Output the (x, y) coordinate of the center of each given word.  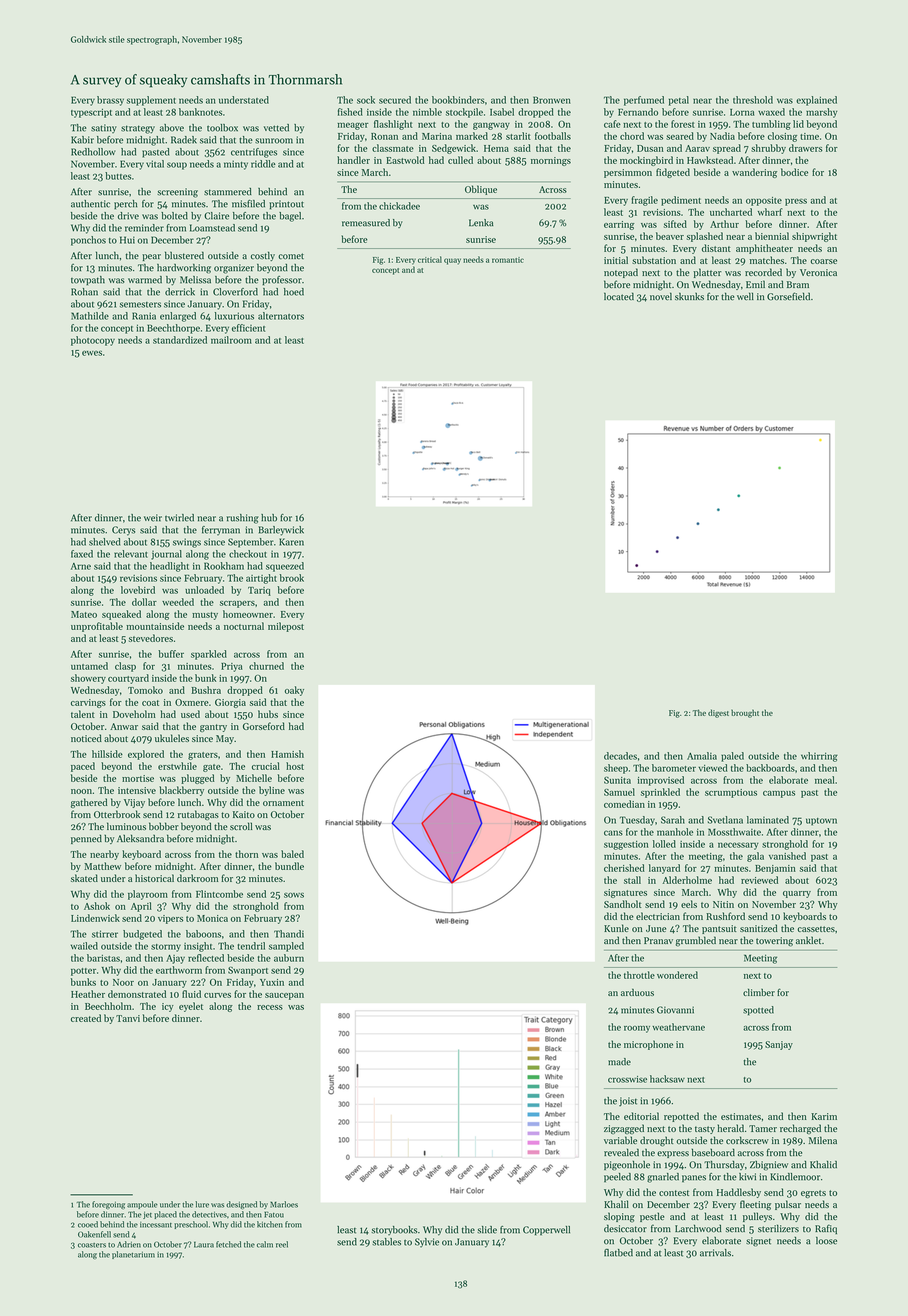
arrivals (715, 1253)
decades (620, 756)
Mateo (84, 614)
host (295, 766)
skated (84, 878)
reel (282, 1244)
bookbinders (458, 100)
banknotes (200, 112)
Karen (291, 542)
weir (153, 518)
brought (745, 713)
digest (718, 713)
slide (487, 1230)
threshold (753, 100)
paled (732, 757)
